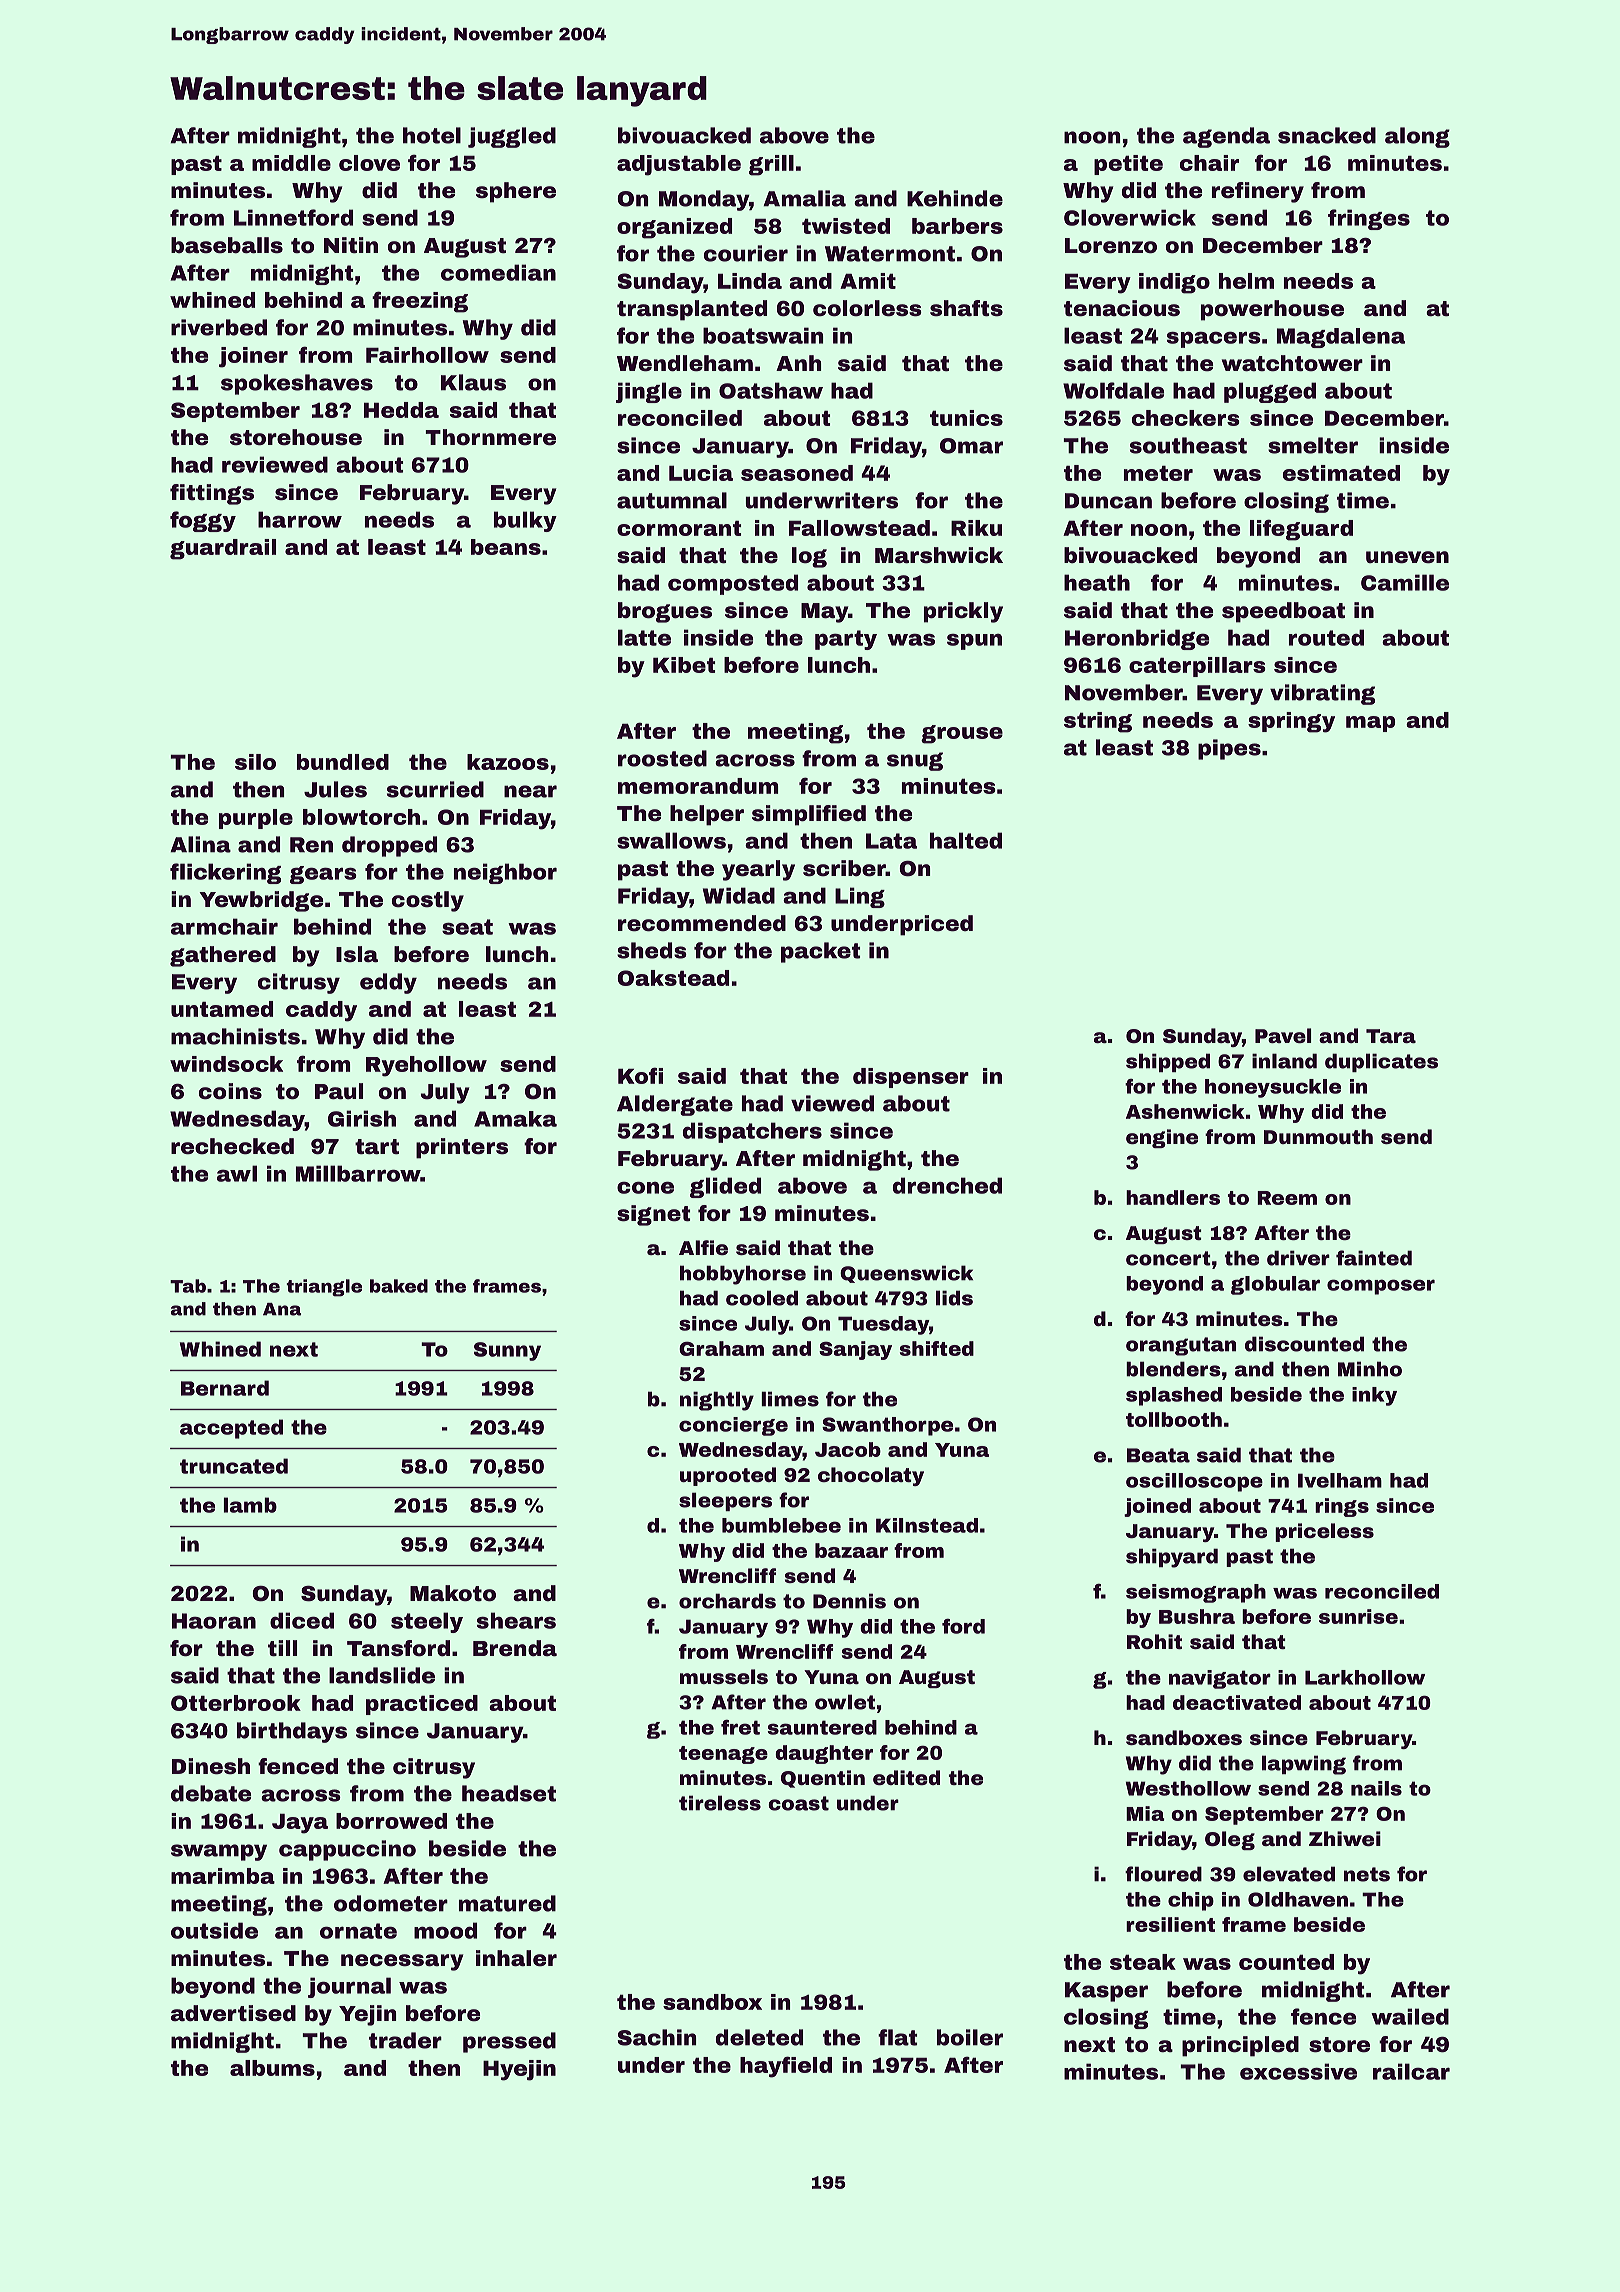 The height and width of the image is (2292, 1620). I want to click on necessary, so click(402, 1962).
